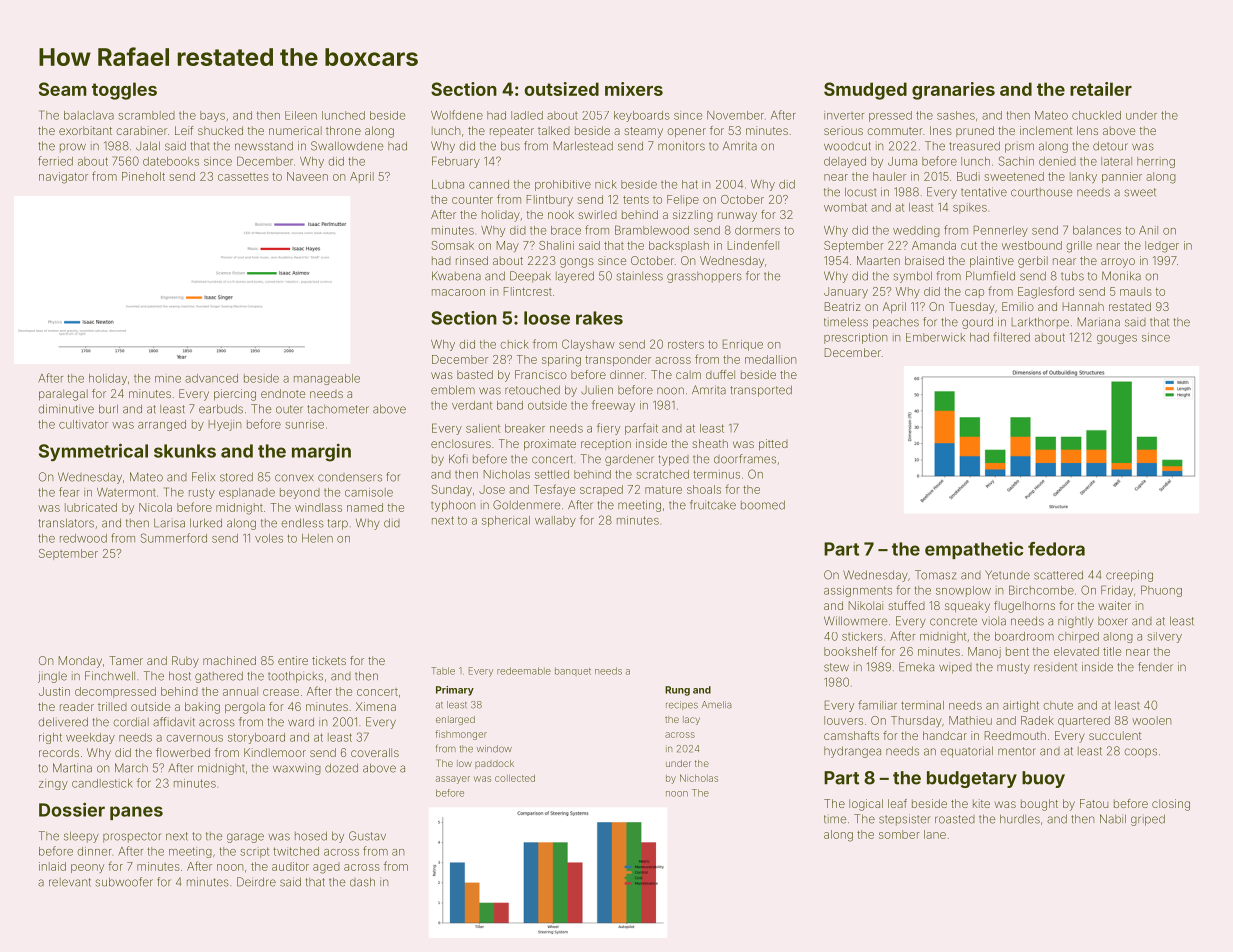 Image resolution: width=1233 pixels, height=952 pixels. Describe the element at coordinates (168, 378) in the document. I see `mine` at that location.
